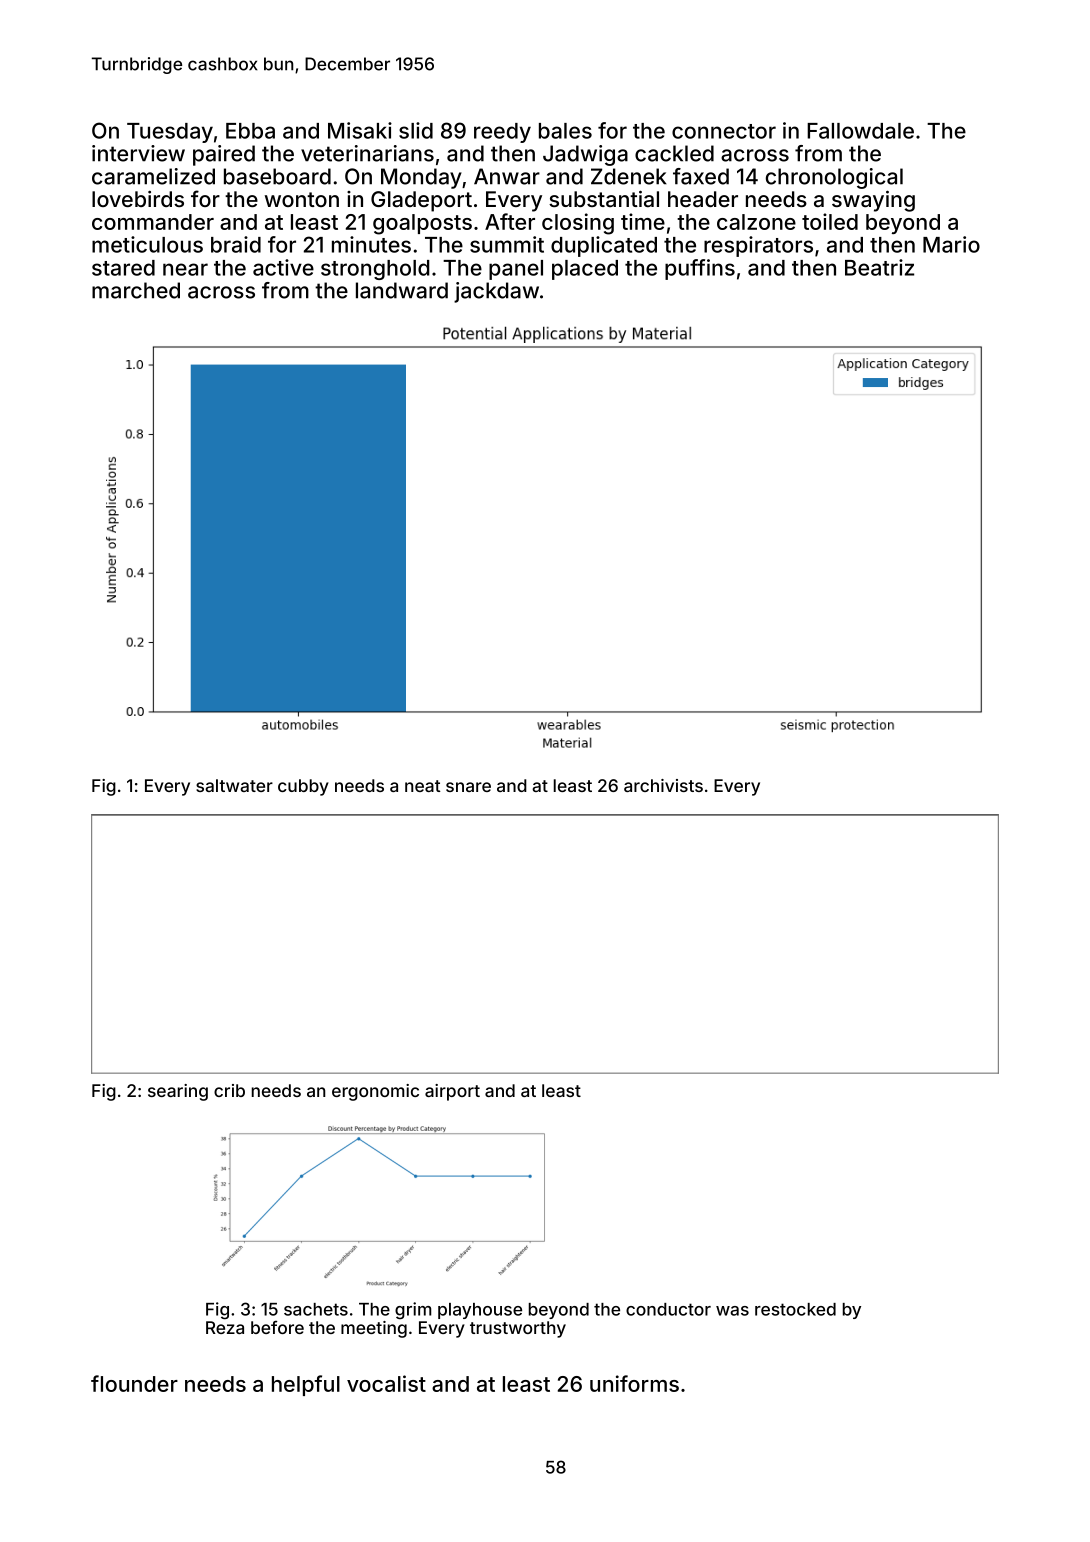 This document has height=1542, width=1090. I want to click on interview, so click(138, 153).
